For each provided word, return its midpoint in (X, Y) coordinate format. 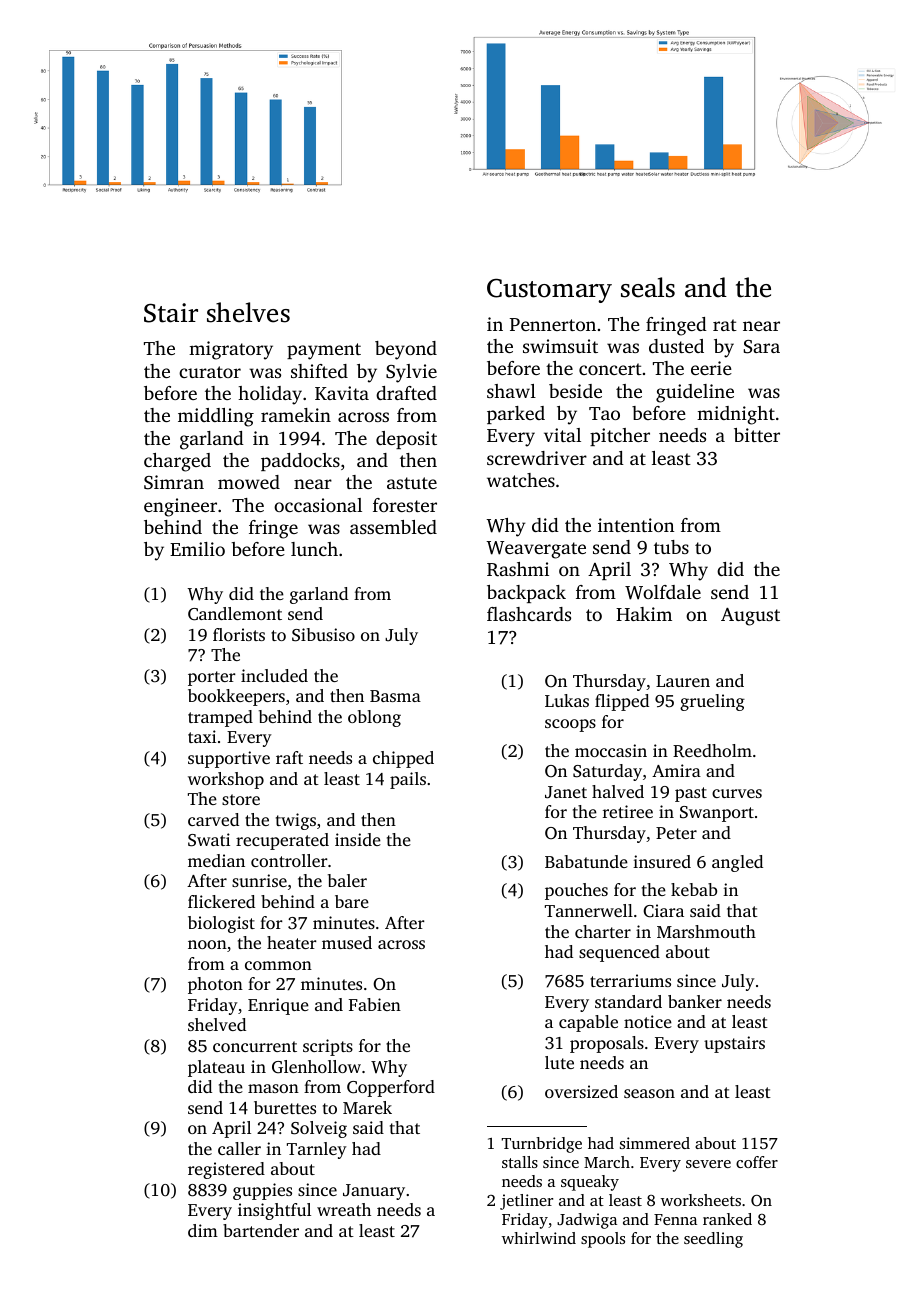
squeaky (590, 1183)
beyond (406, 350)
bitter (757, 435)
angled (737, 863)
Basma (395, 696)
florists (239, 634)
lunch (314, 549)
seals (648, 287)
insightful (274, 1211)
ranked (727, 1219)
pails (408, 780)
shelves (248, 312)
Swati (209, 840)
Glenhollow (316, 1067)
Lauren (683, 681)
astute (412, 483)
